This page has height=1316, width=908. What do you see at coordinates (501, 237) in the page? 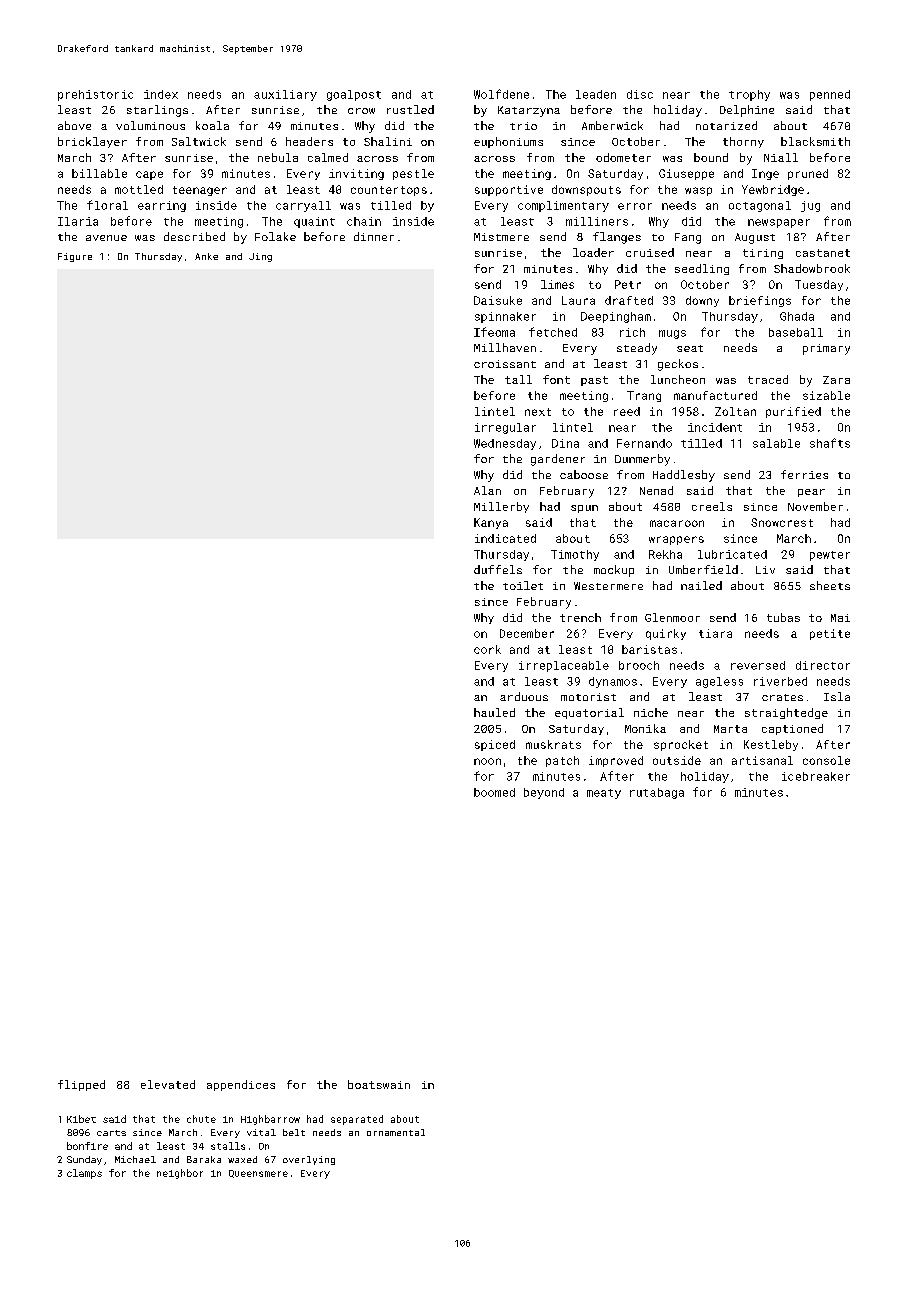
I see `Mistmere` at bounding box center [501, 237].
